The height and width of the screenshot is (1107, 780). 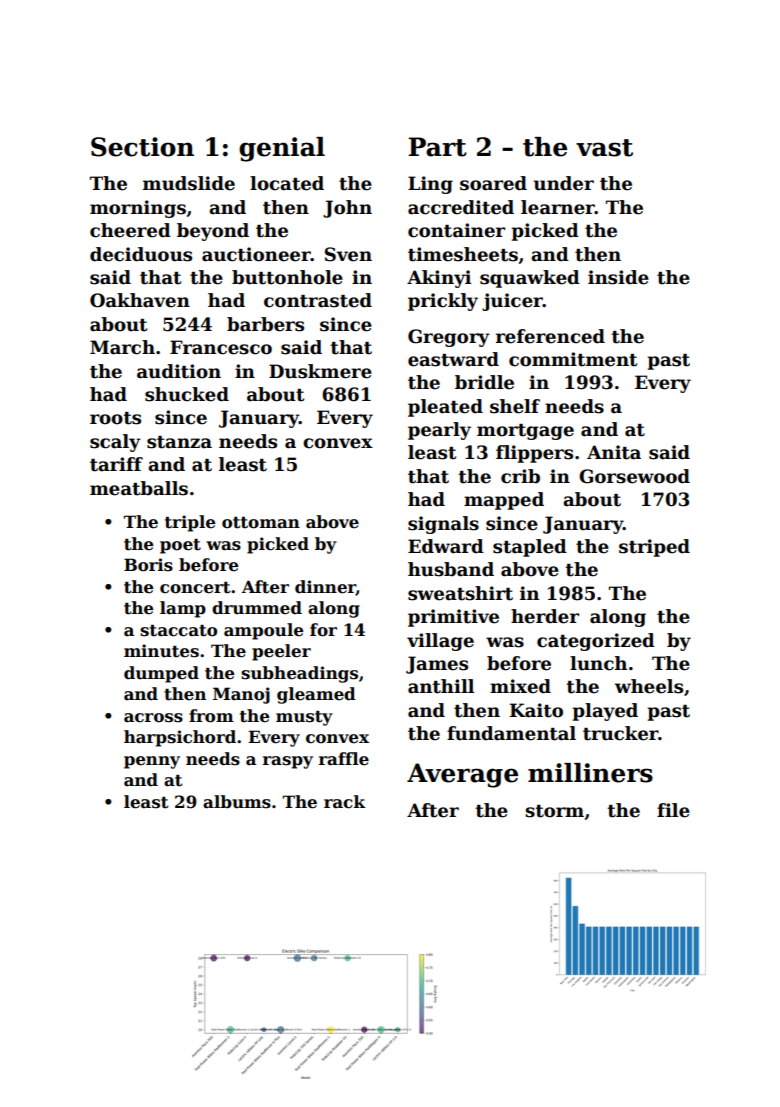 I want to click on mapped, so click(x=504, y=501).
